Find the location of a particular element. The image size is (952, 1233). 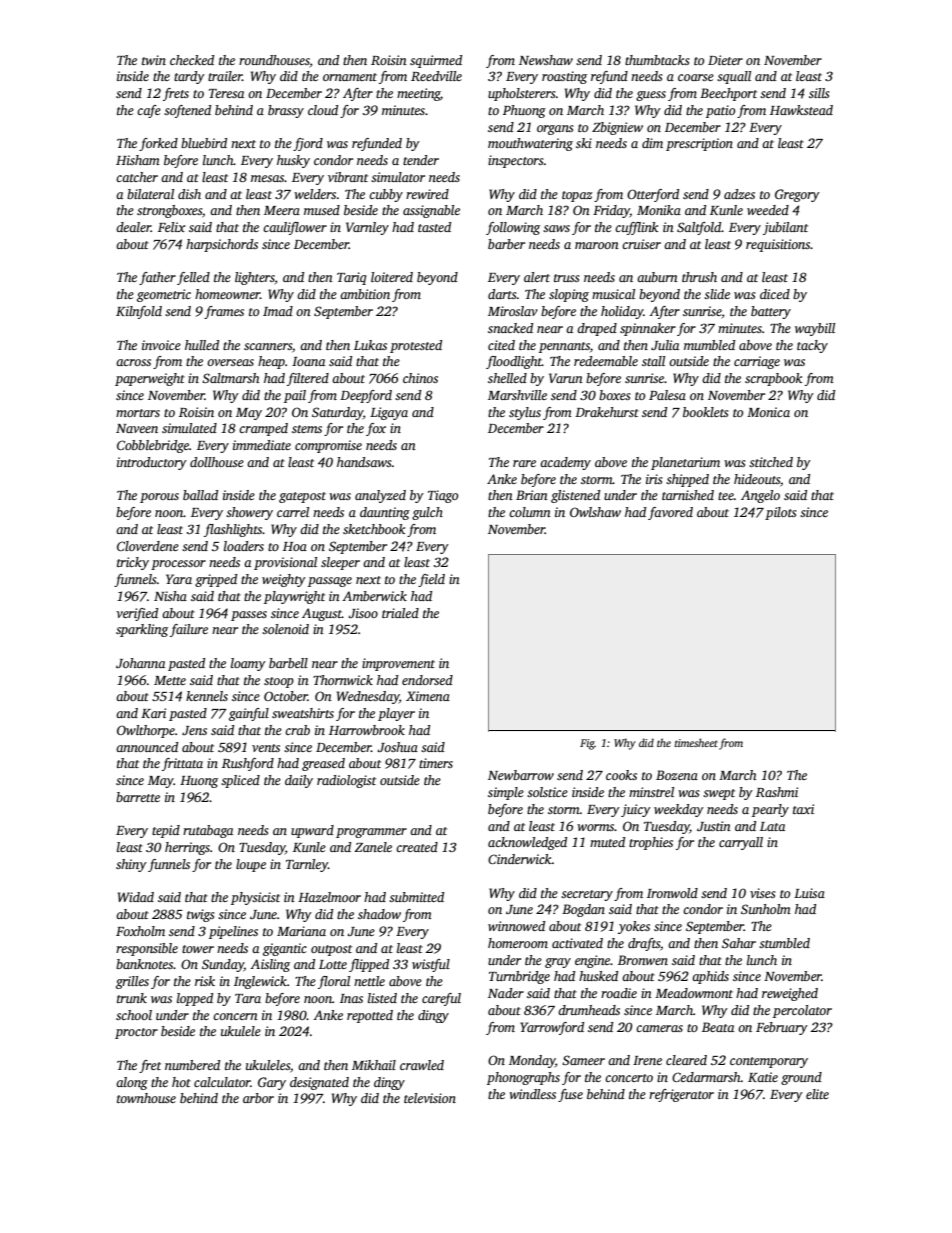

gatepost is located at coordinates (302, 497).
